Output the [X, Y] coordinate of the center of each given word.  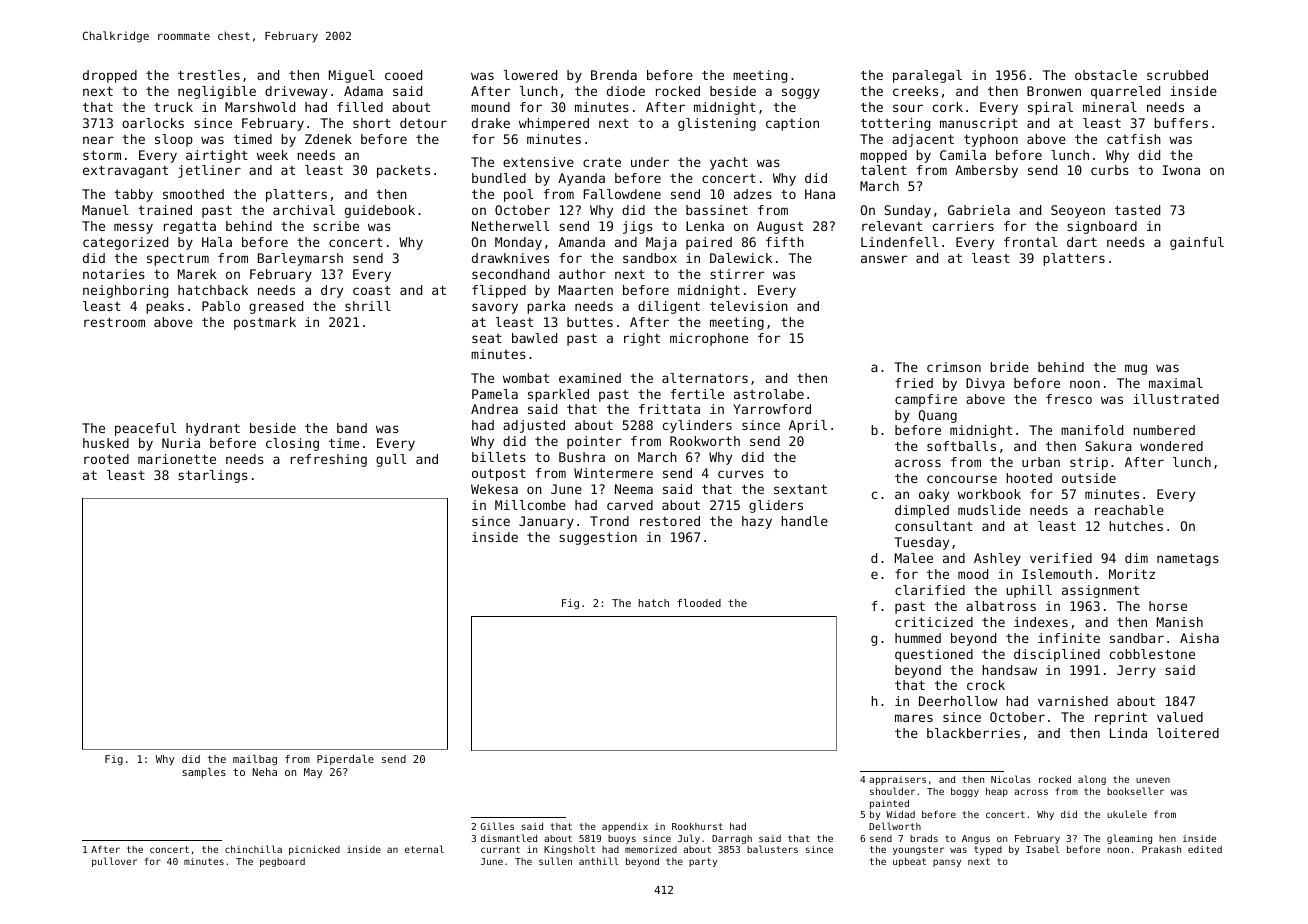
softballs [961, 446]
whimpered [554, 124]
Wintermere [613, 473]
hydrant [213, 429]
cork [948, 107]
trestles [209, 75]
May [313, 773]
